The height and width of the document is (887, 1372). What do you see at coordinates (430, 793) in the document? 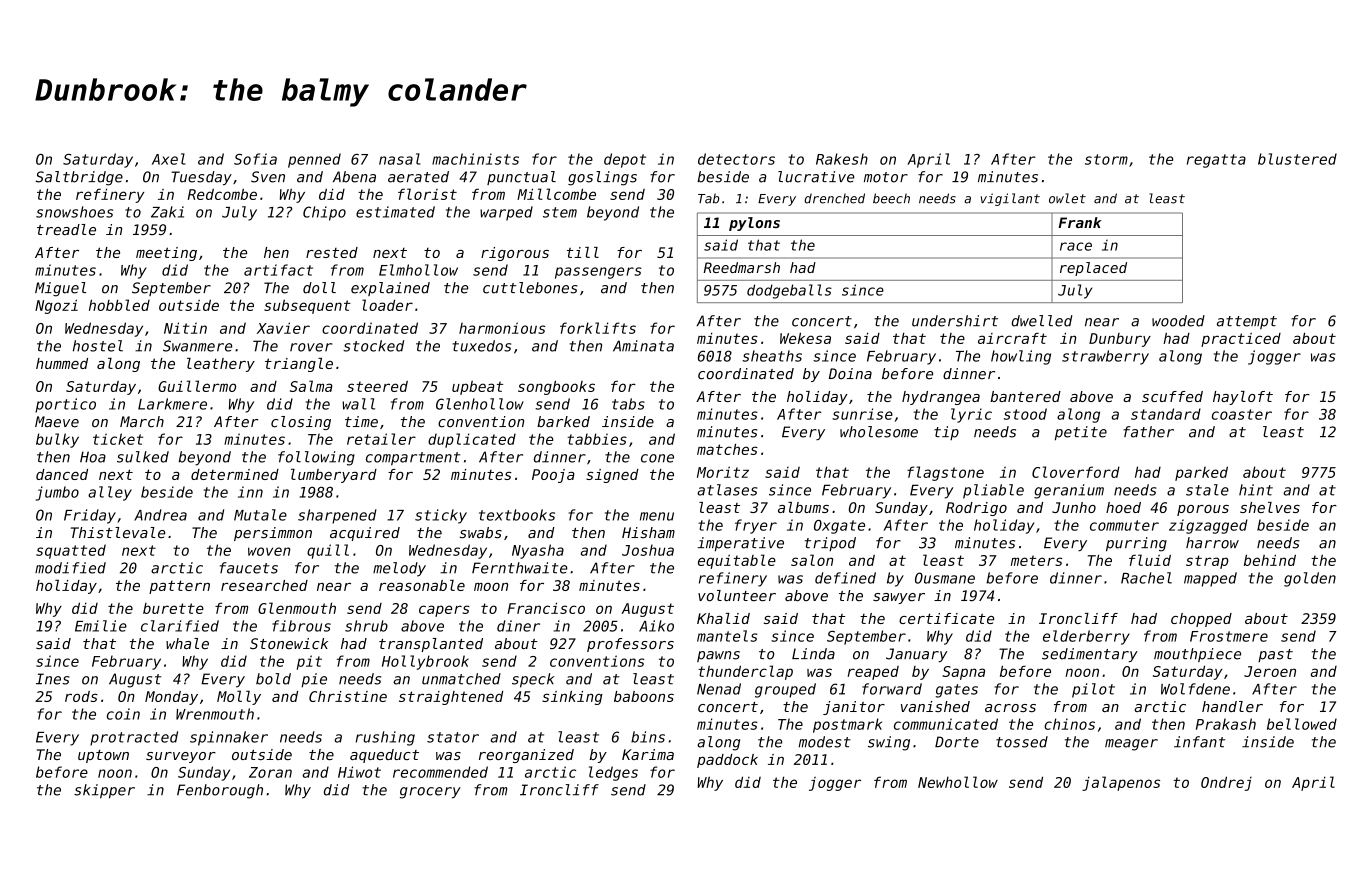
I see `grocery` at bounding box center [430, 793].
